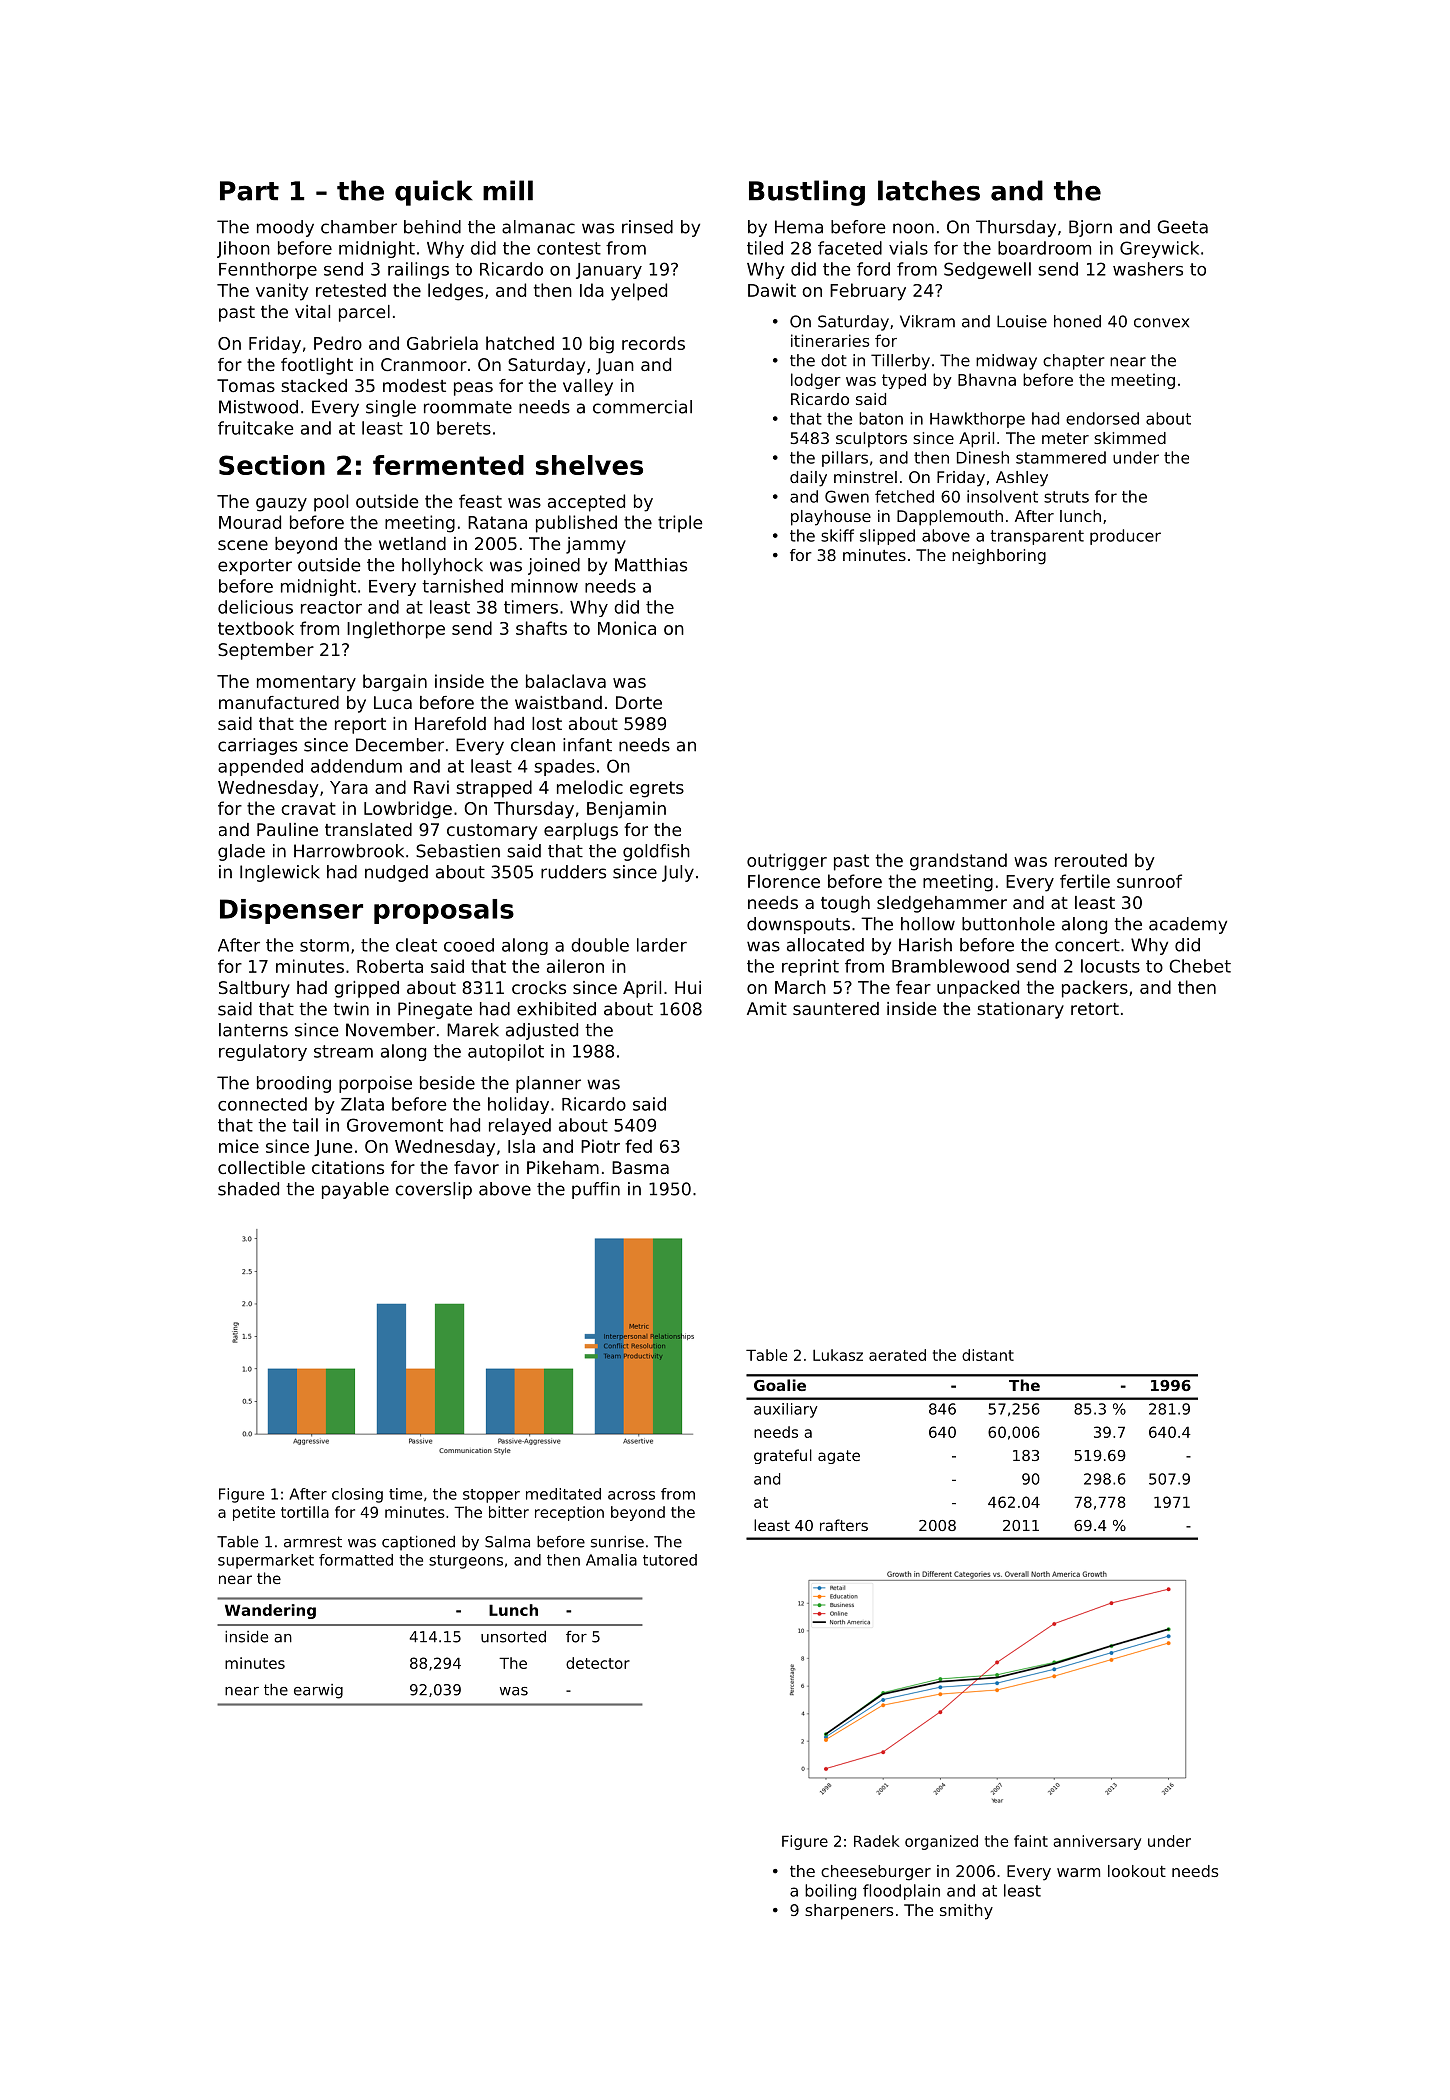  What do you see at coordinates (830, 1892) in the screenshot?
I see `boiling` at bounding box center [830, 1892].
